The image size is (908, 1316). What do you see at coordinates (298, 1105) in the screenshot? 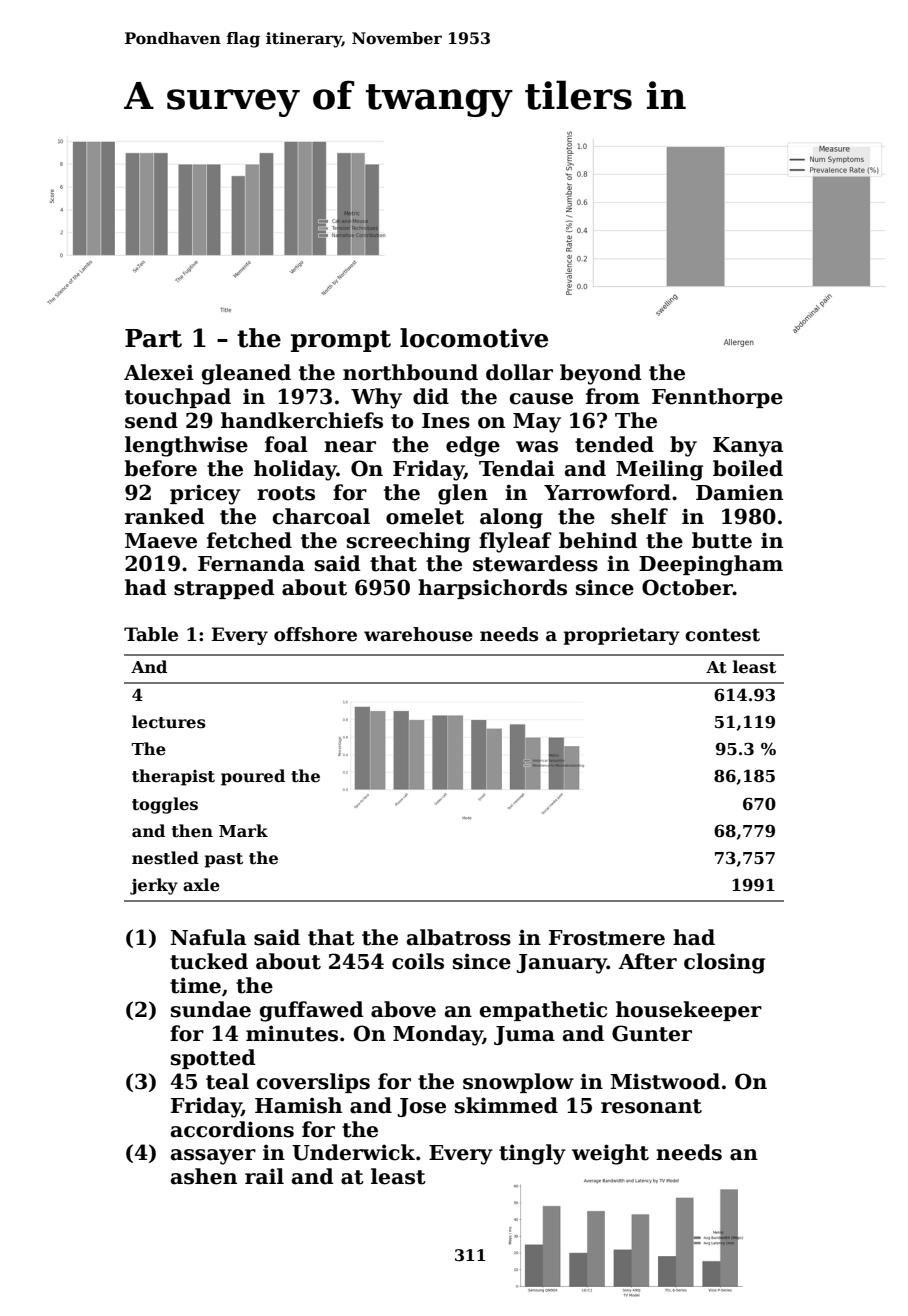
I see `Hamish` at bounding box center [298, 1105].
